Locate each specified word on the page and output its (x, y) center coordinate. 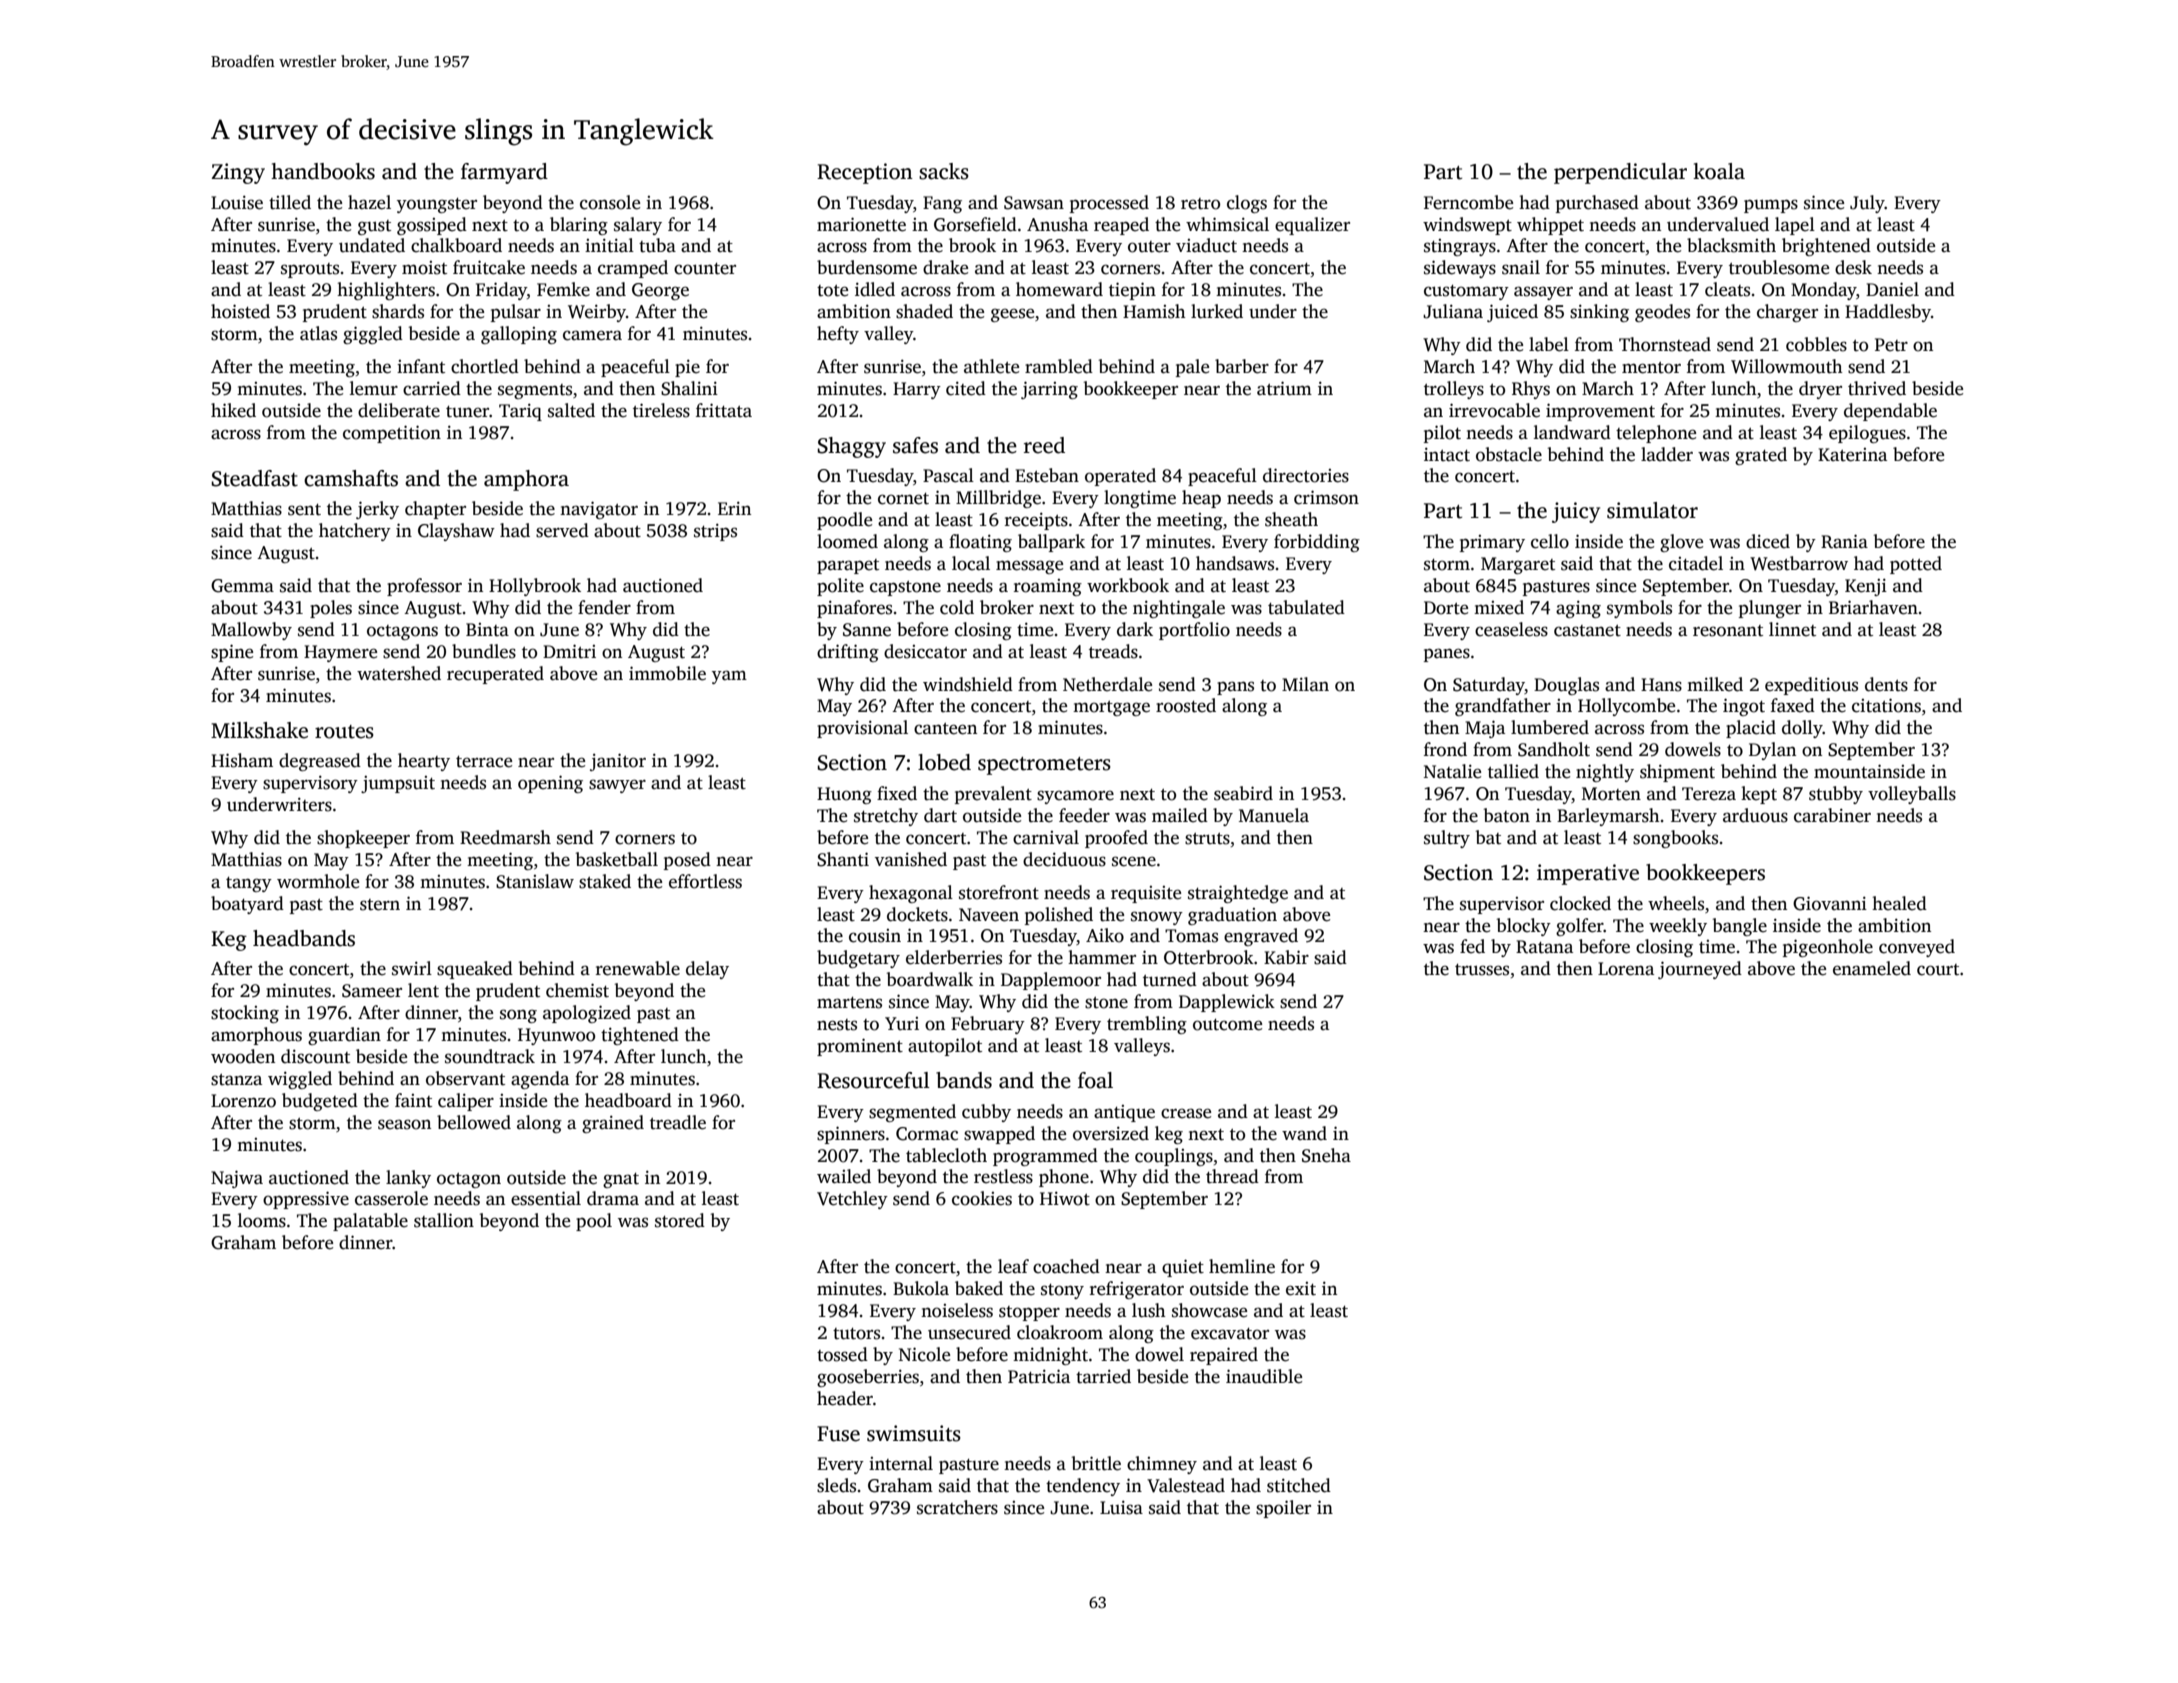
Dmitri (569, 651)
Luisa (1121, 1507)
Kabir (1286, 957)
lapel (1795, 226)
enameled (1872, 968)
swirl (412, 968)
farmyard (504, 173)
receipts (1036, 521)
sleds (836, 1485)
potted (1916, 565)
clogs (1247, 204)
